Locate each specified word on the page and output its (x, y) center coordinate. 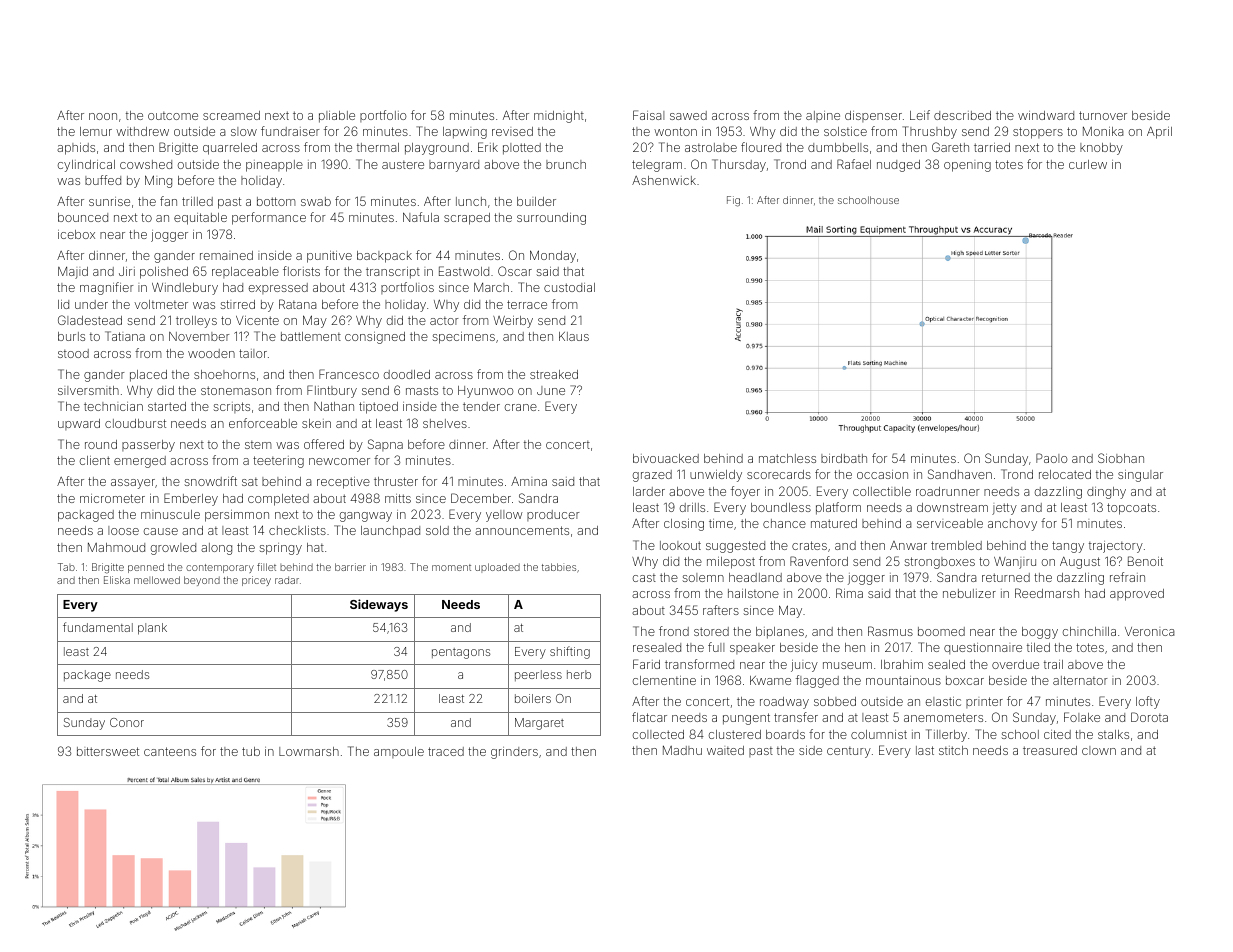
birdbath (844, 458)
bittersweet (108, 751)
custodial (569, 287)
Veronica (1150, 631)
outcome (173, 115)
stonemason (236, 390)
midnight (559, 117)
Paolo (1052, 458)
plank (152, 629)
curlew (1088, 164)
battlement (311, 336)
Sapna (385, 445)
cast (644, 577)
